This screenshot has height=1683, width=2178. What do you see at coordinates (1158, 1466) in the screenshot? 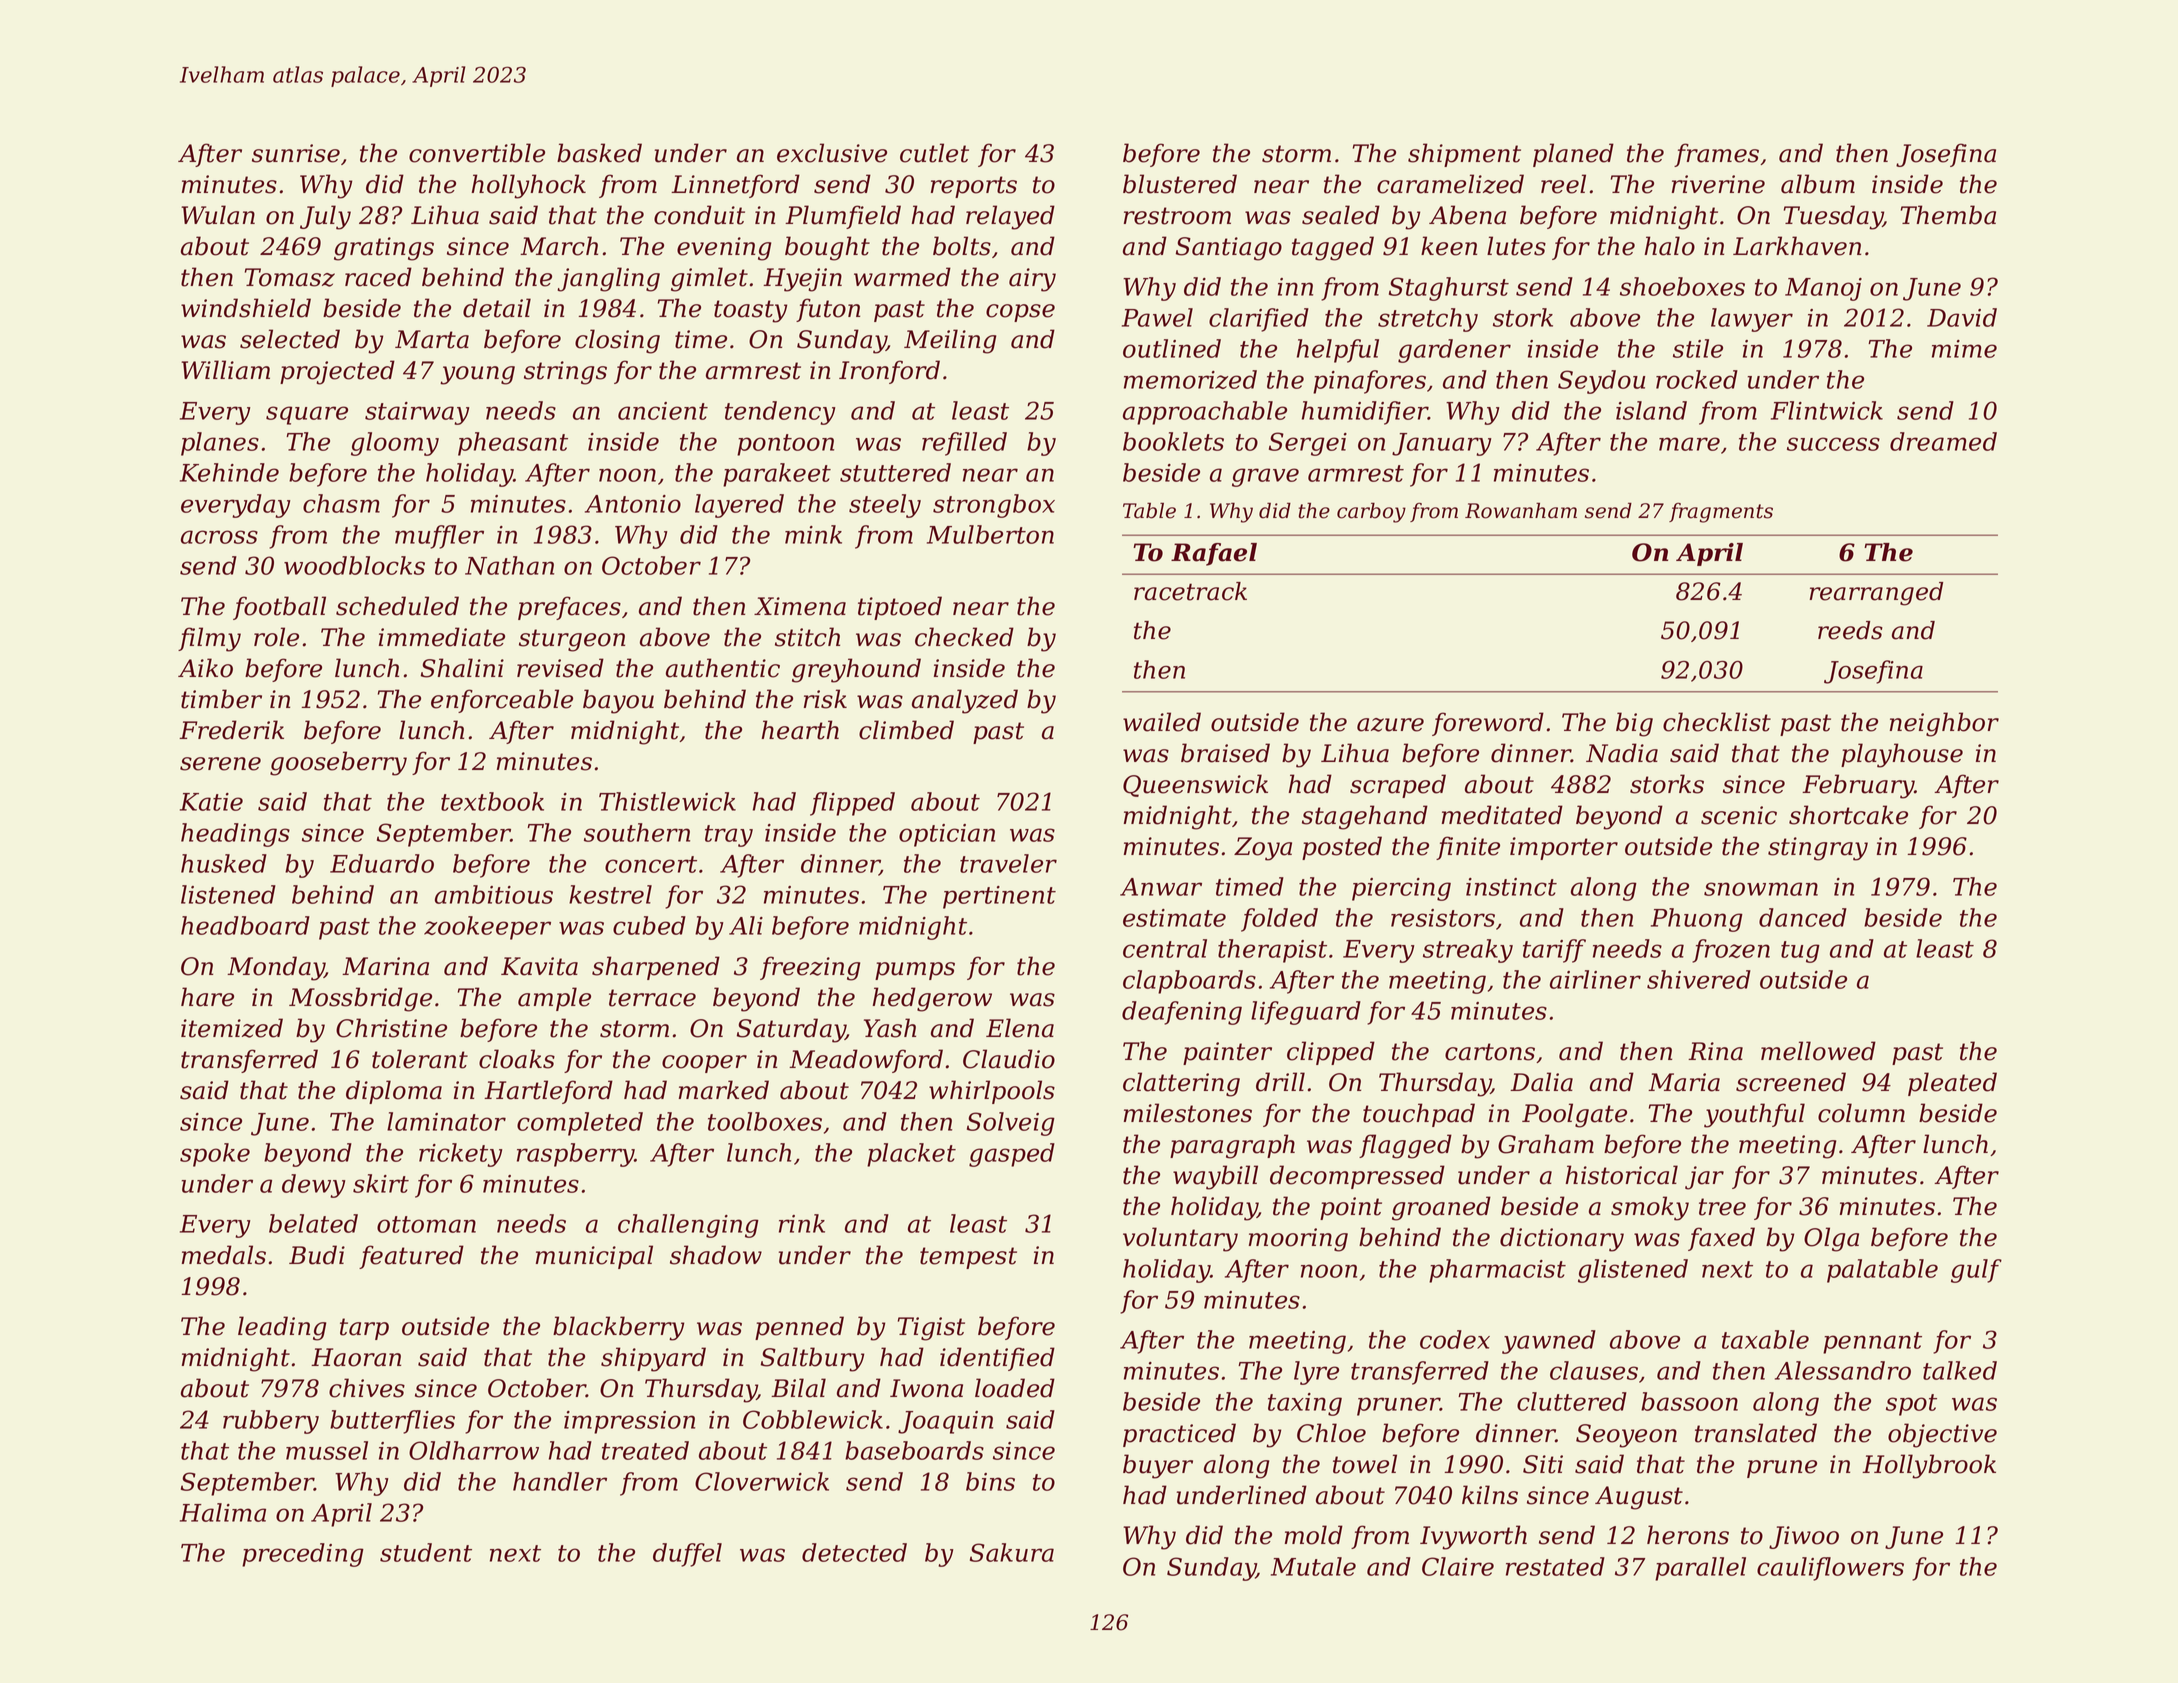
I see `buyer` at bounding box center [1158, 1466].
